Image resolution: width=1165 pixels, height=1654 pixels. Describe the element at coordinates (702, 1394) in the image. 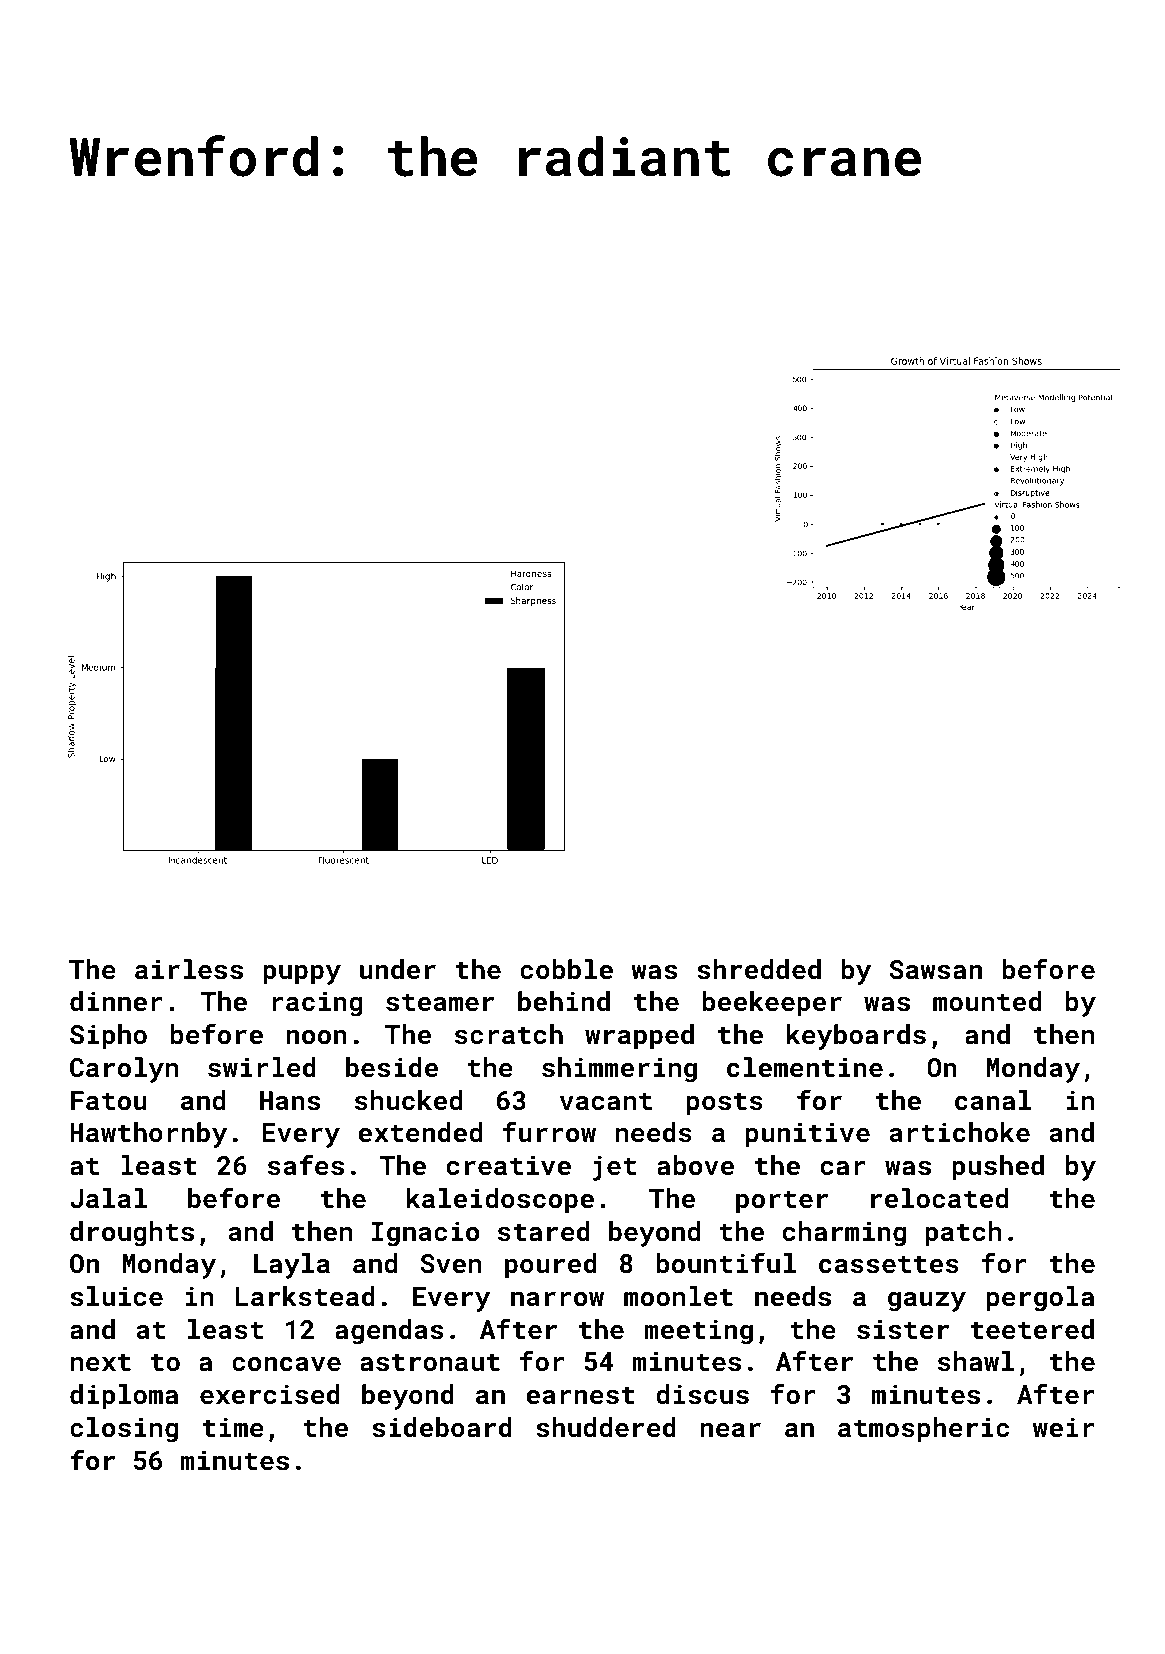

I see `discus` at that location.
